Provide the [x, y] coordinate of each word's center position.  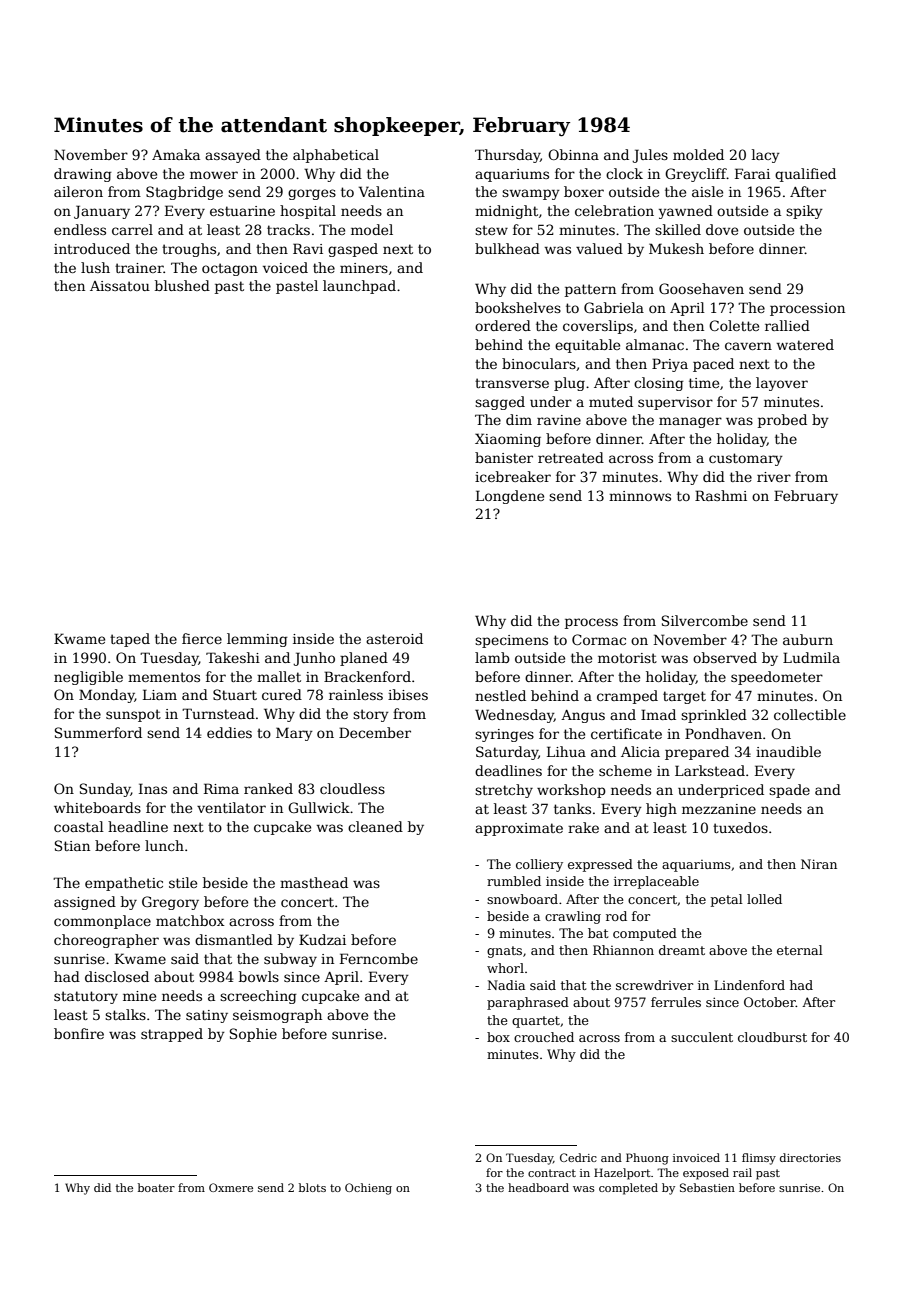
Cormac [599, 639]
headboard [538, 1187]
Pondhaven [723, 733]
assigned [85, 903]
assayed [233, 156]
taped [130, 640]
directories [810, 1157]
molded [698, 154]
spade [789, 791]
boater [156, 1187]
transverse [512, 383]
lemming [257, 640]
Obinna [573, 154]
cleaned [375, 826]
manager [690, 422]
